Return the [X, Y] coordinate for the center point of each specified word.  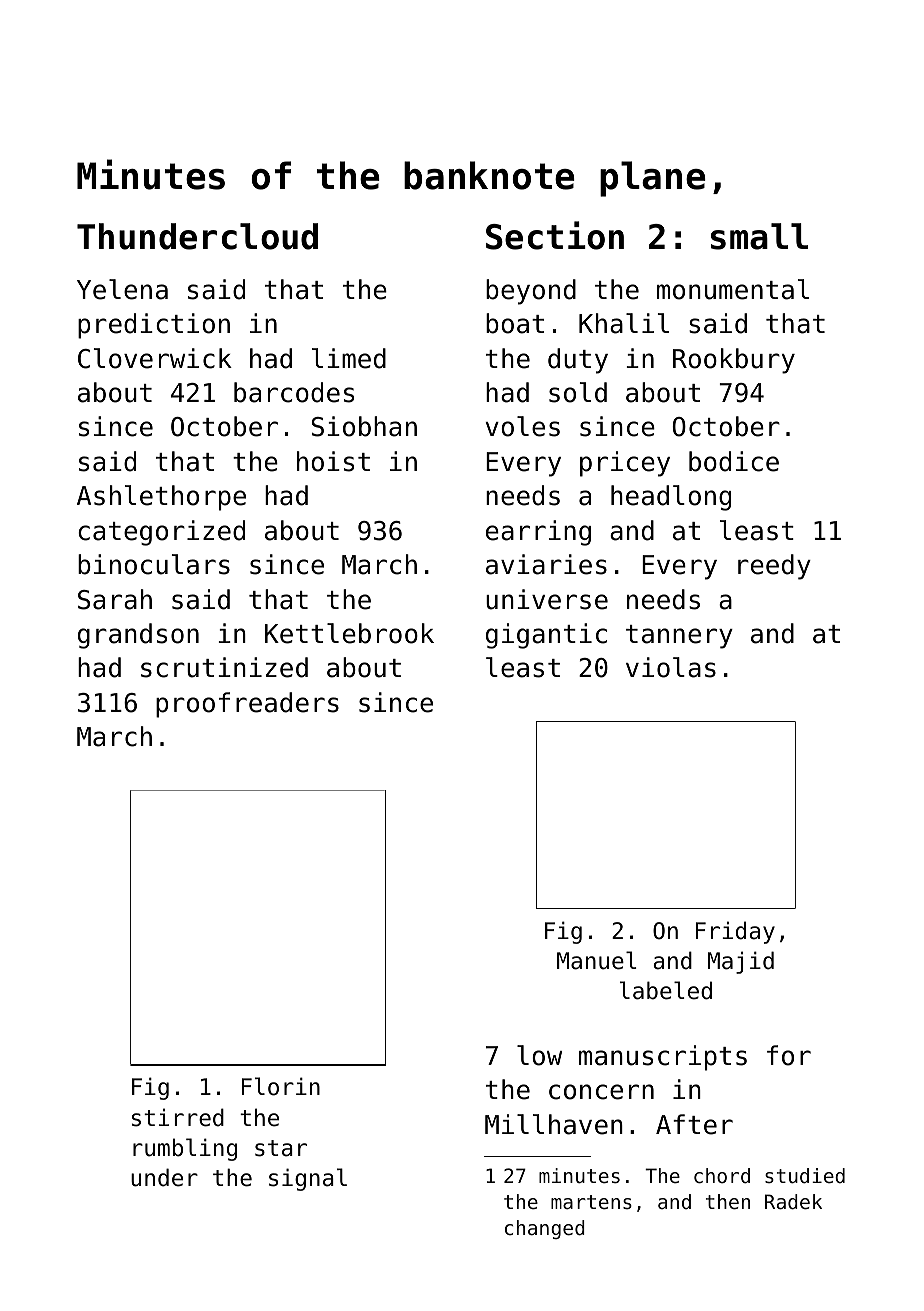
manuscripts [663, 1058]
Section [555, 235]
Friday [735, 932]
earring [538, 533]
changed [545, 1229]
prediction [154, 326]
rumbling [185, 1149]
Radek [793, 1202]
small [759, 236]
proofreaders [247, 705]
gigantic [546, 636]
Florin [281, 1086]
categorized [161, 533]
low [539, 1055]
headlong [671, 498]
